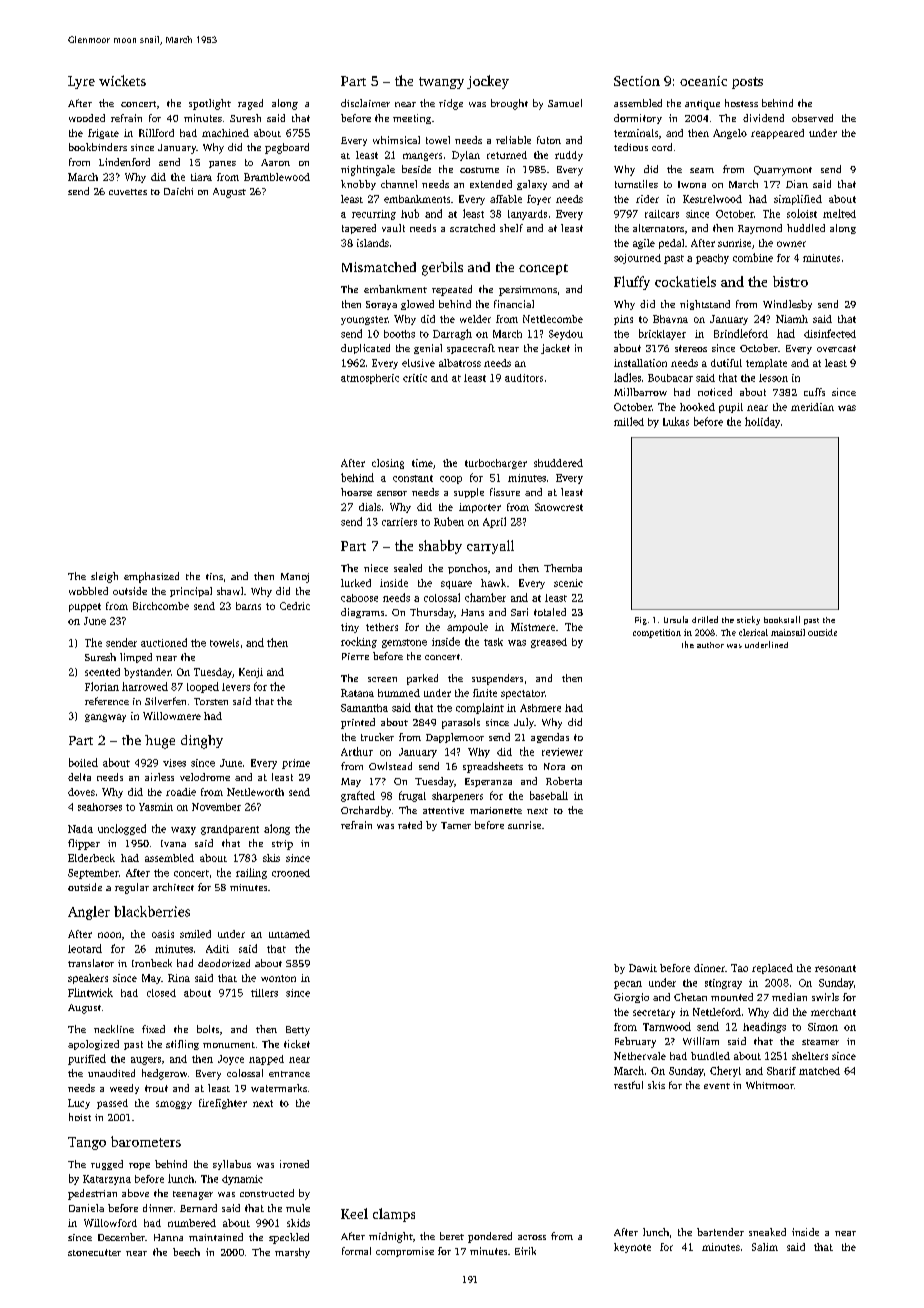  What do you see at coordinates (812, 118) in the image?
I see `observed` at bounding box center [812, 118].
